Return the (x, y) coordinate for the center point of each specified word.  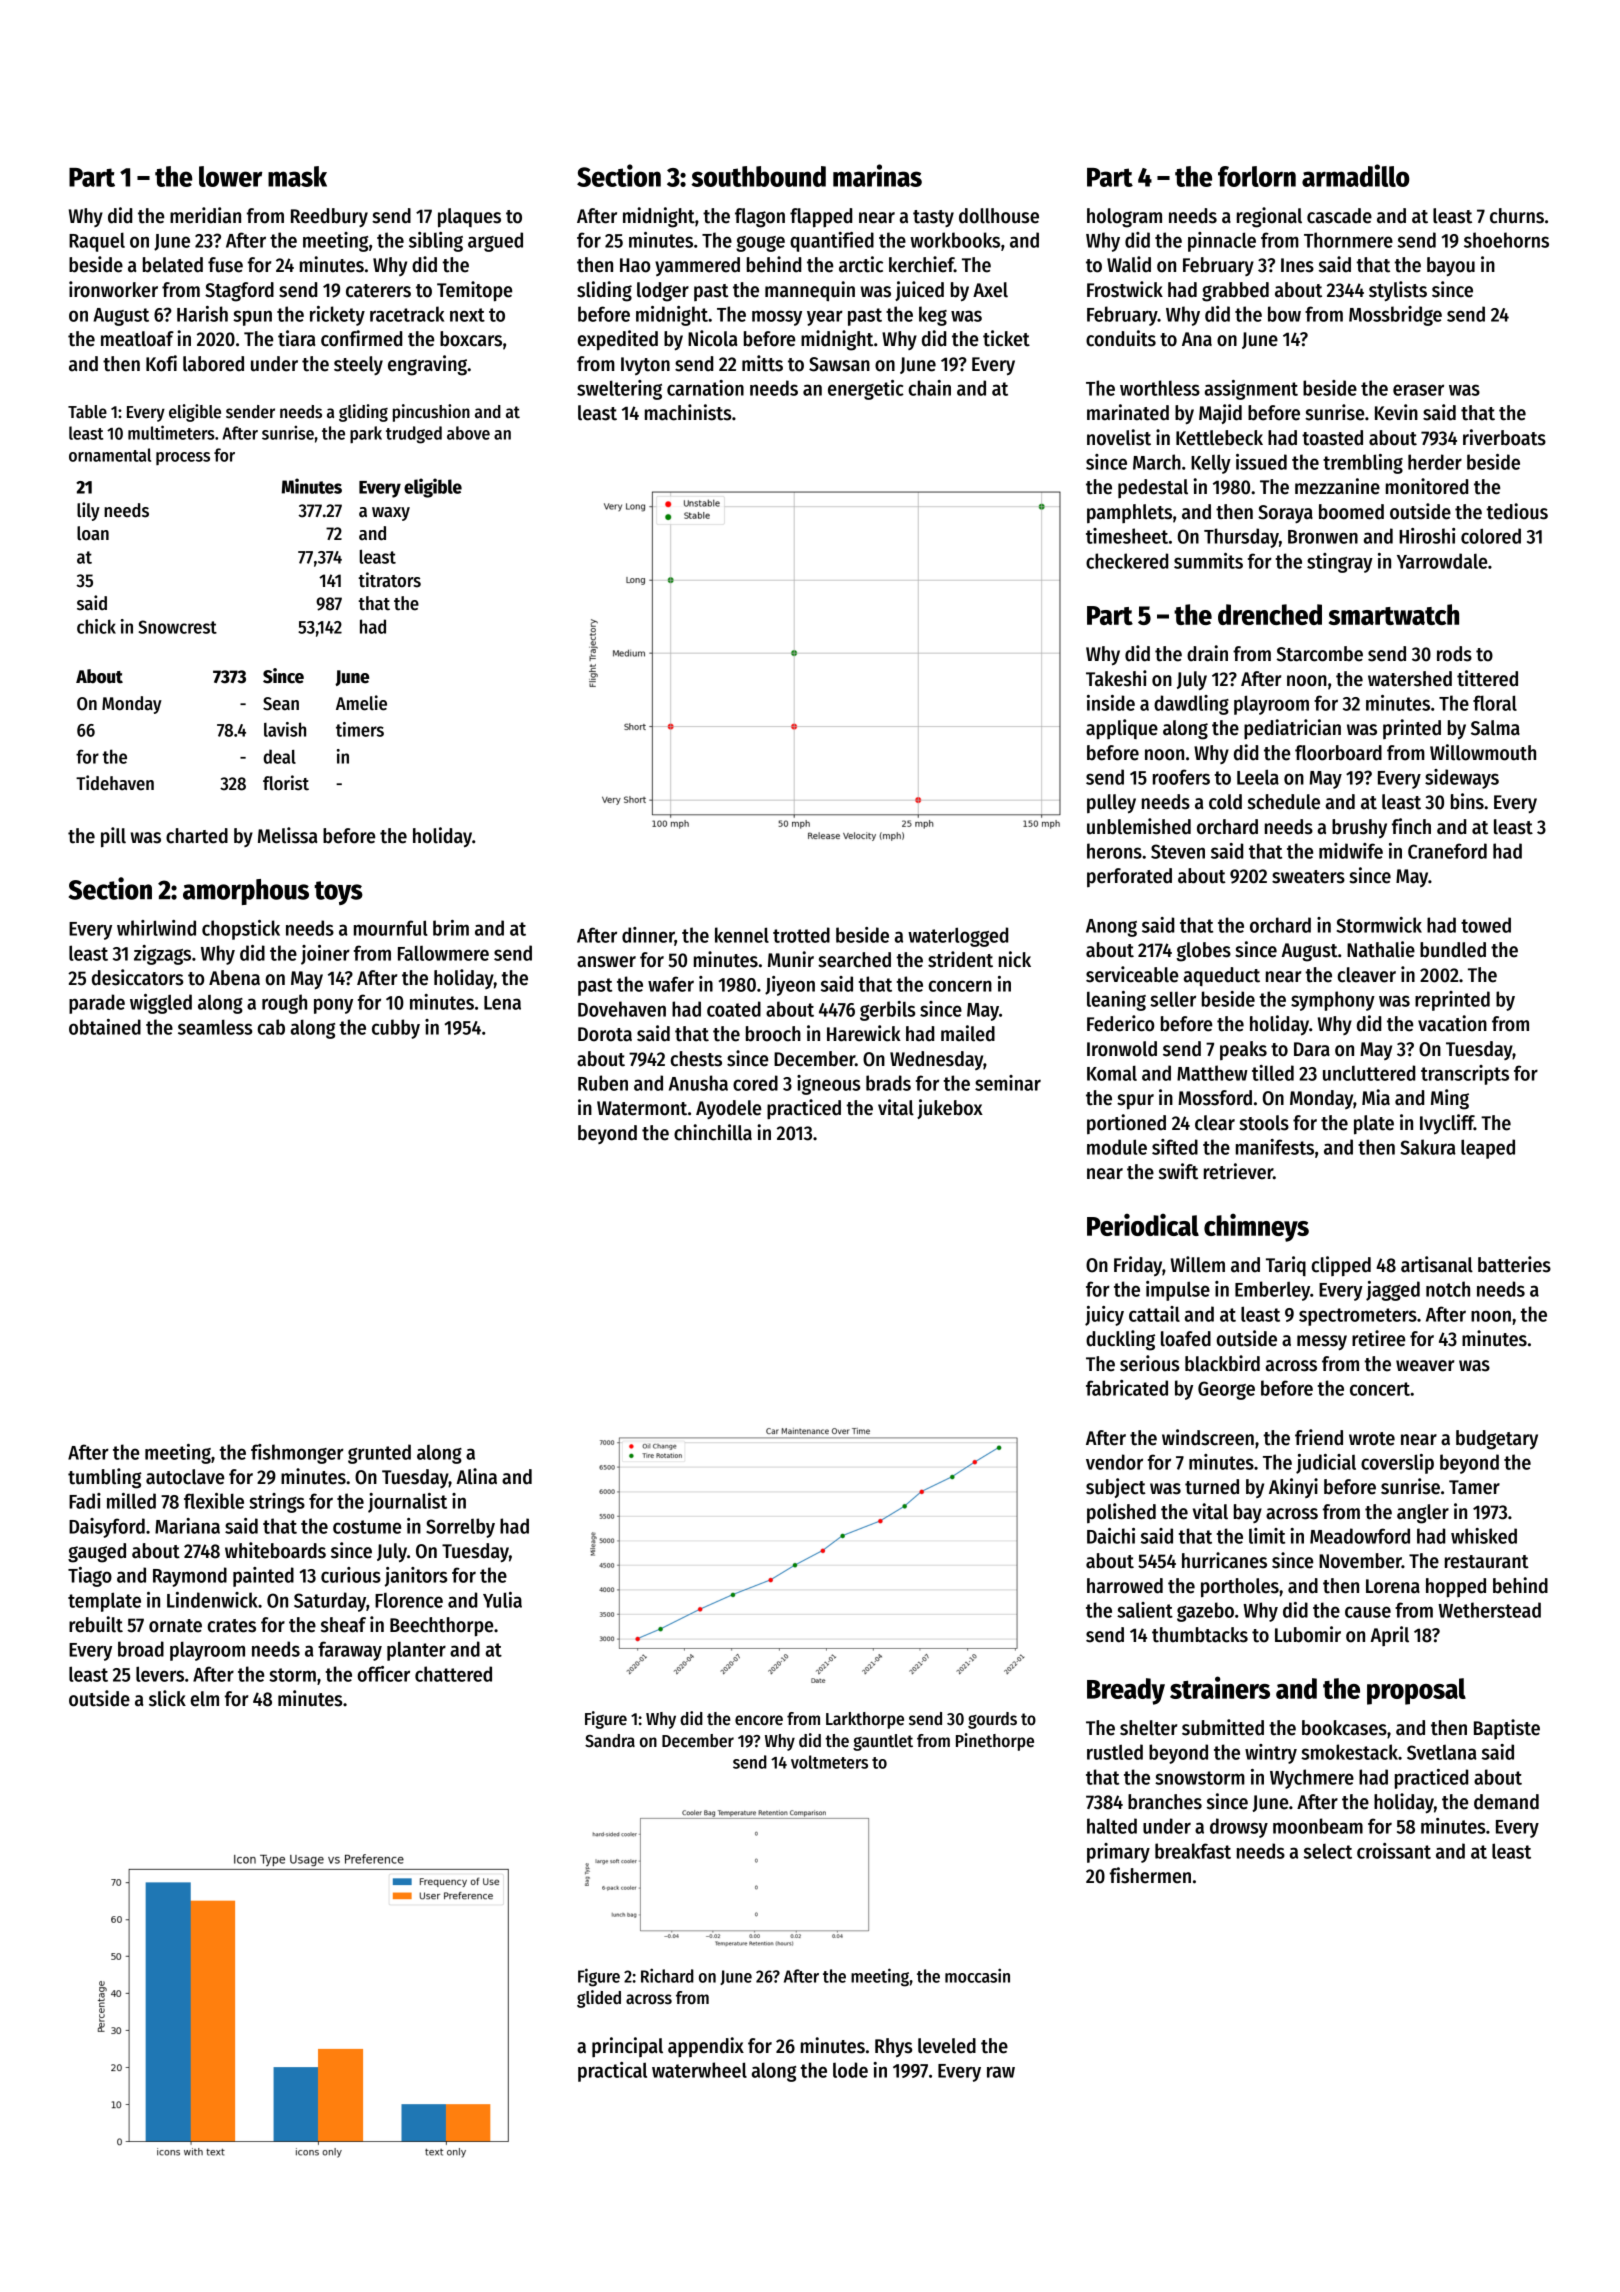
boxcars (471, 339)
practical (612, 2072)
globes (1203, 952)
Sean (281, 704)
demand (1506, 1802)
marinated (1128, 412)
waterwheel (699, 2070)
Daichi (1111, 1536)
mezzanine (1337, 486)
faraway (350, 1651)
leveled (947, 2046)
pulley (1111, 803)
